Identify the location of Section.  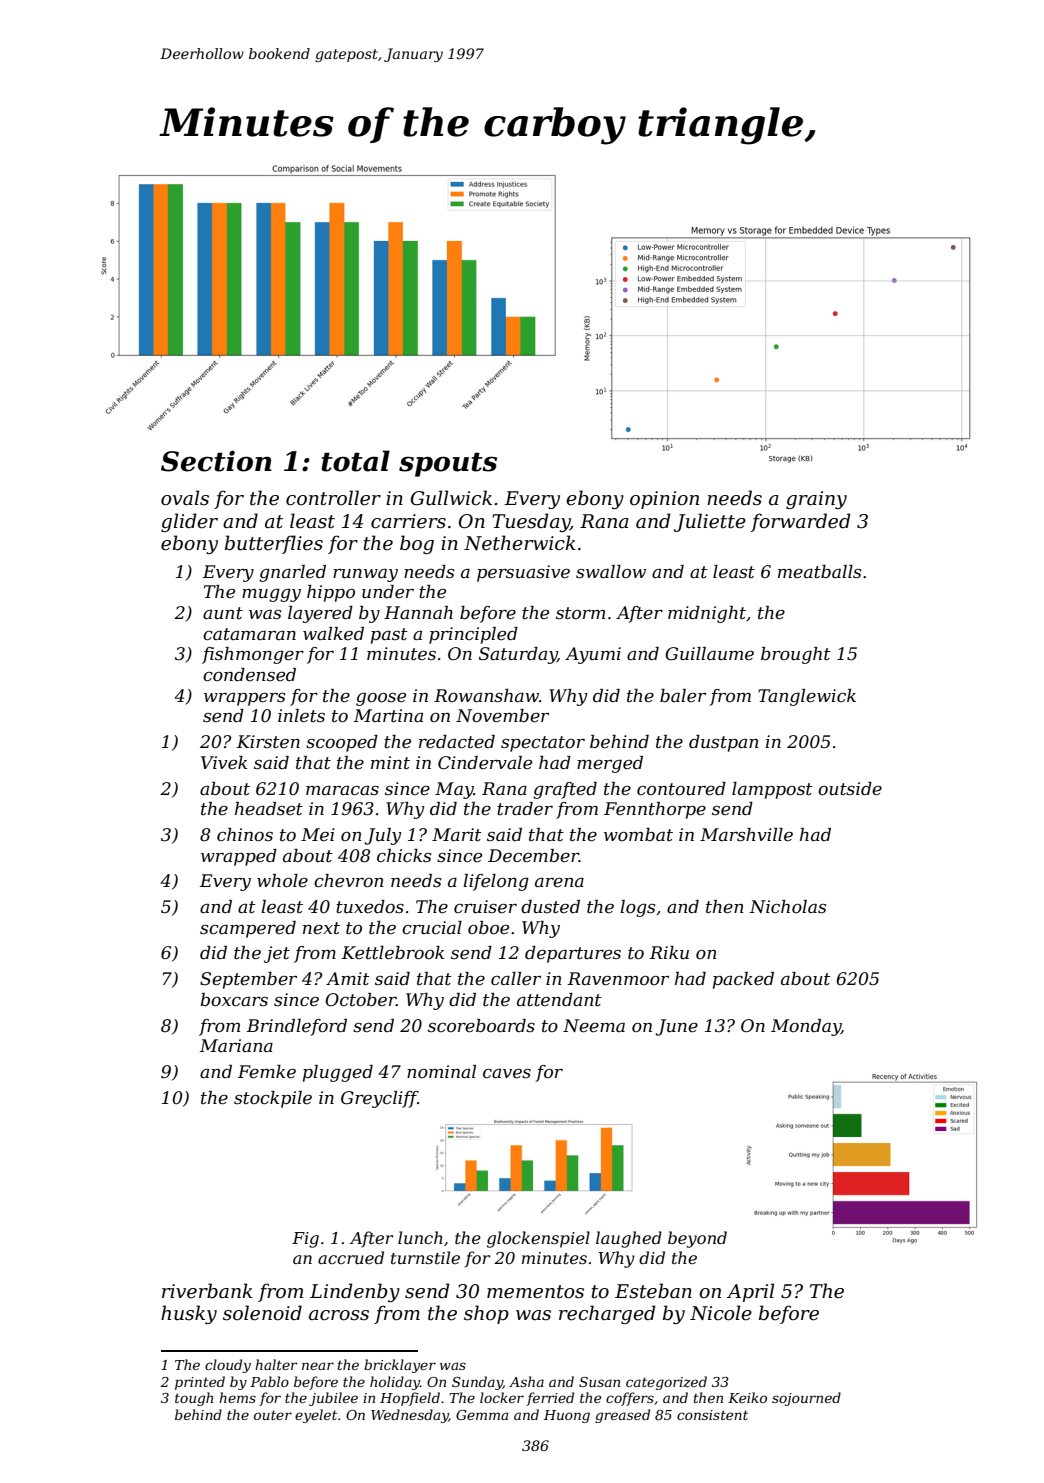
(216, 461).
